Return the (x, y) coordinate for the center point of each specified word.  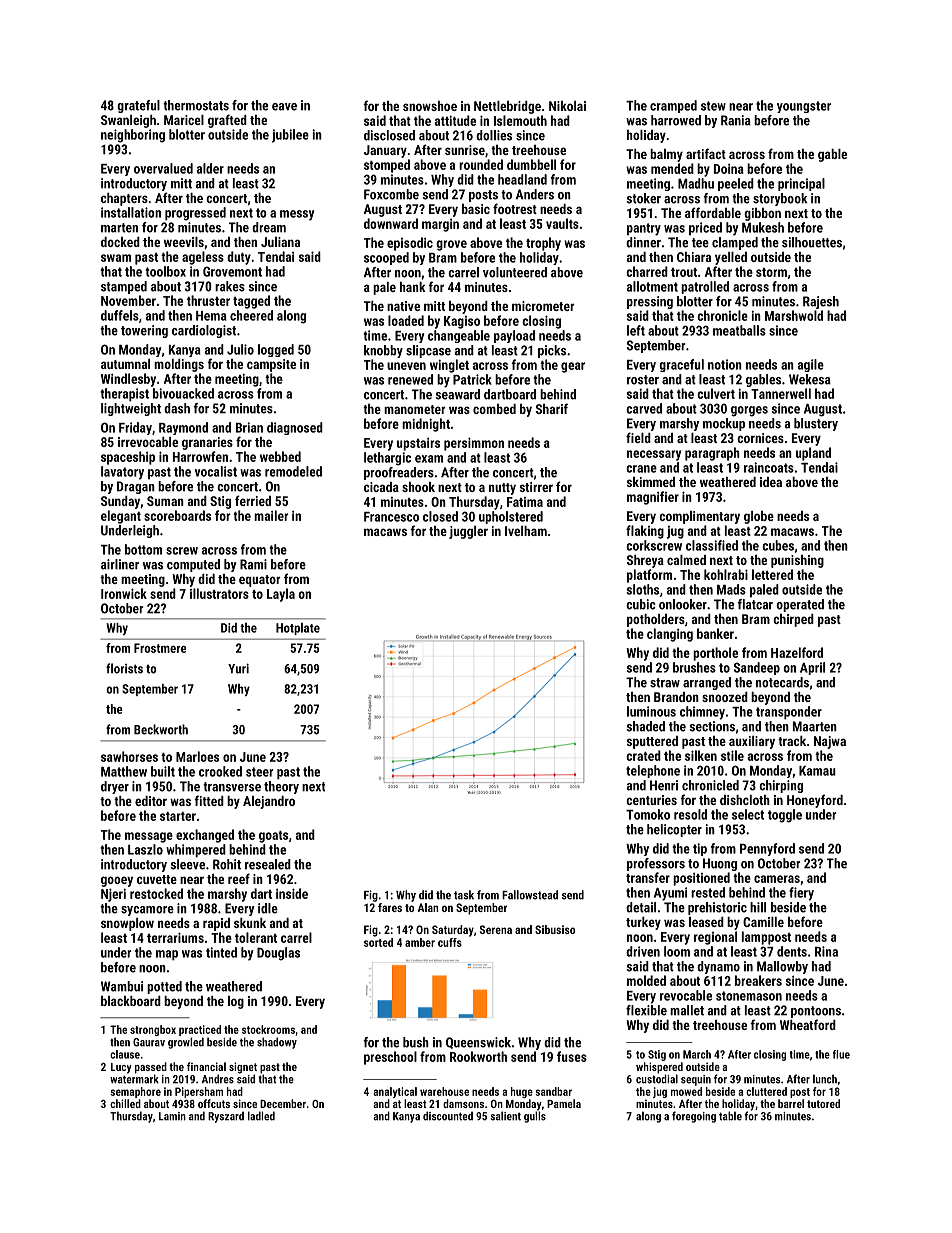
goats (273, 837)
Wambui (122, 986)
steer (259, 772)
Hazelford (797, 652)
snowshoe (430, 106)
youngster (804, 107)
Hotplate (298, 629)
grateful (138, 106)
